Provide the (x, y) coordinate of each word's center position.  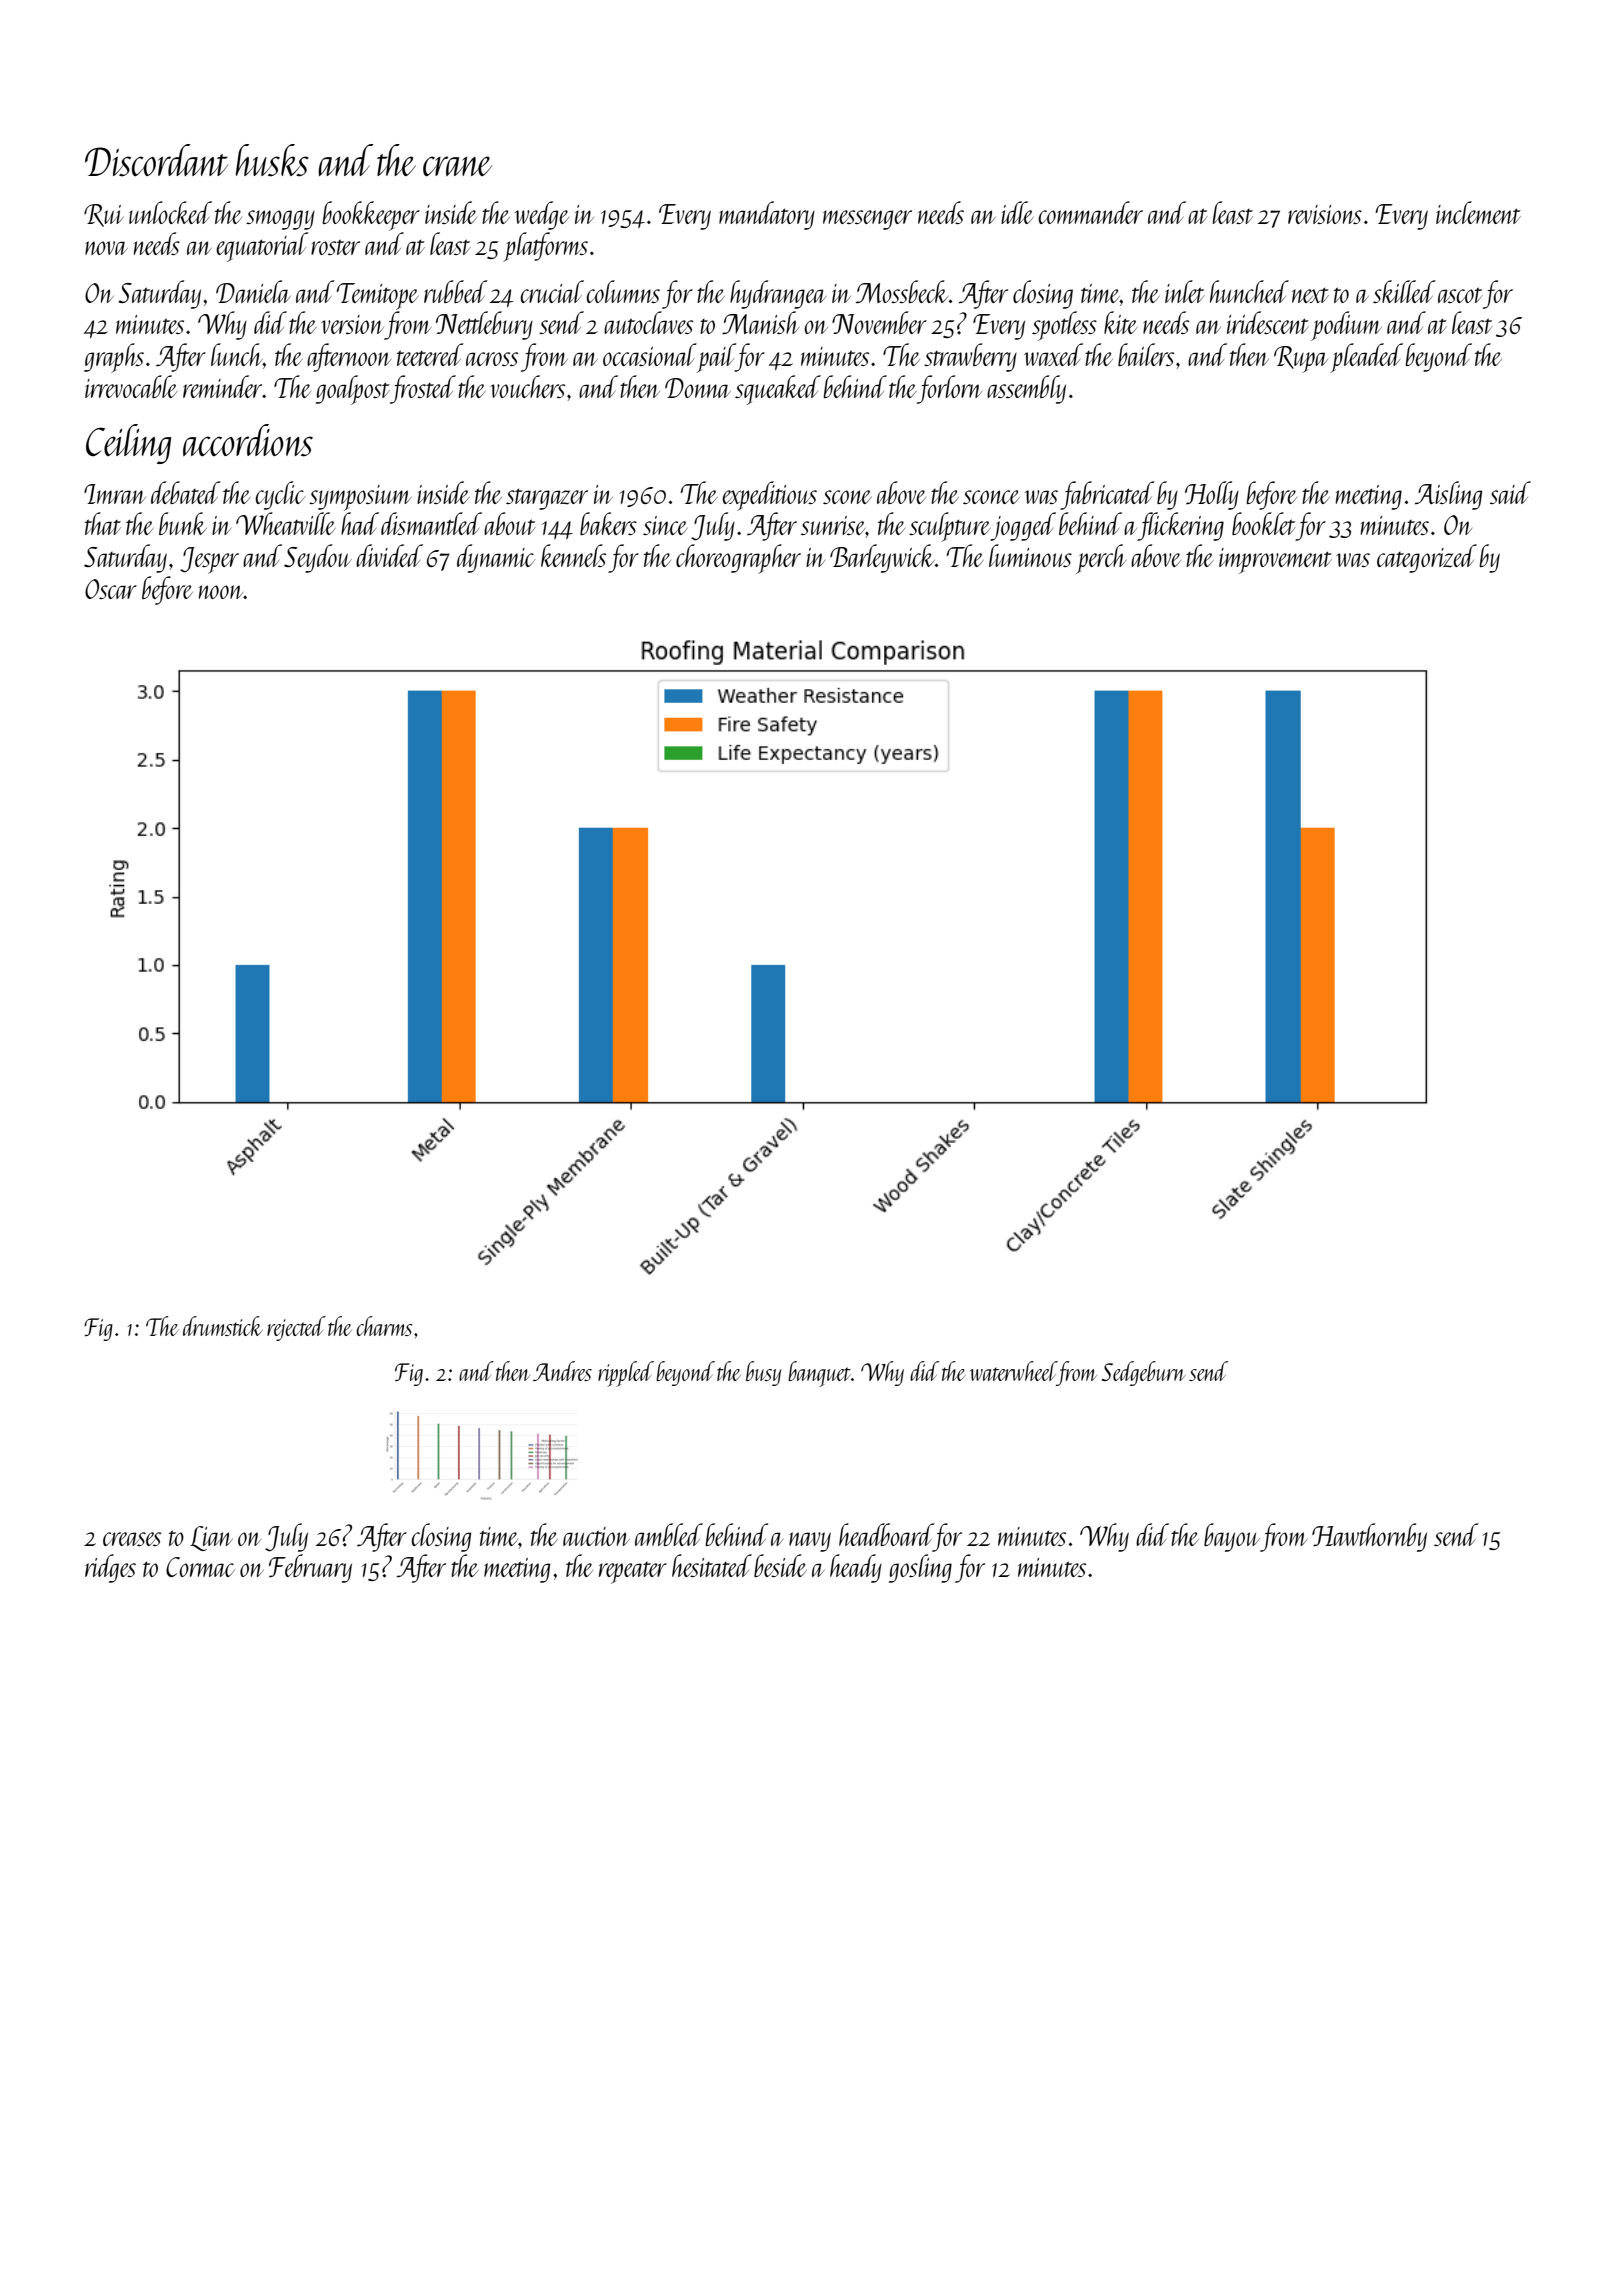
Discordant (156, 160)
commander (1090, 212)
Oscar (111, 589)
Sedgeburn (1143, 1373)
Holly (1212, 495)
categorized (1427, 558)
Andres (562, 1371)
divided (389, 555)
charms (384, 1326)
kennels (573, 555)
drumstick (223, 1326)
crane (457, 166)
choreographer (738, 559)
